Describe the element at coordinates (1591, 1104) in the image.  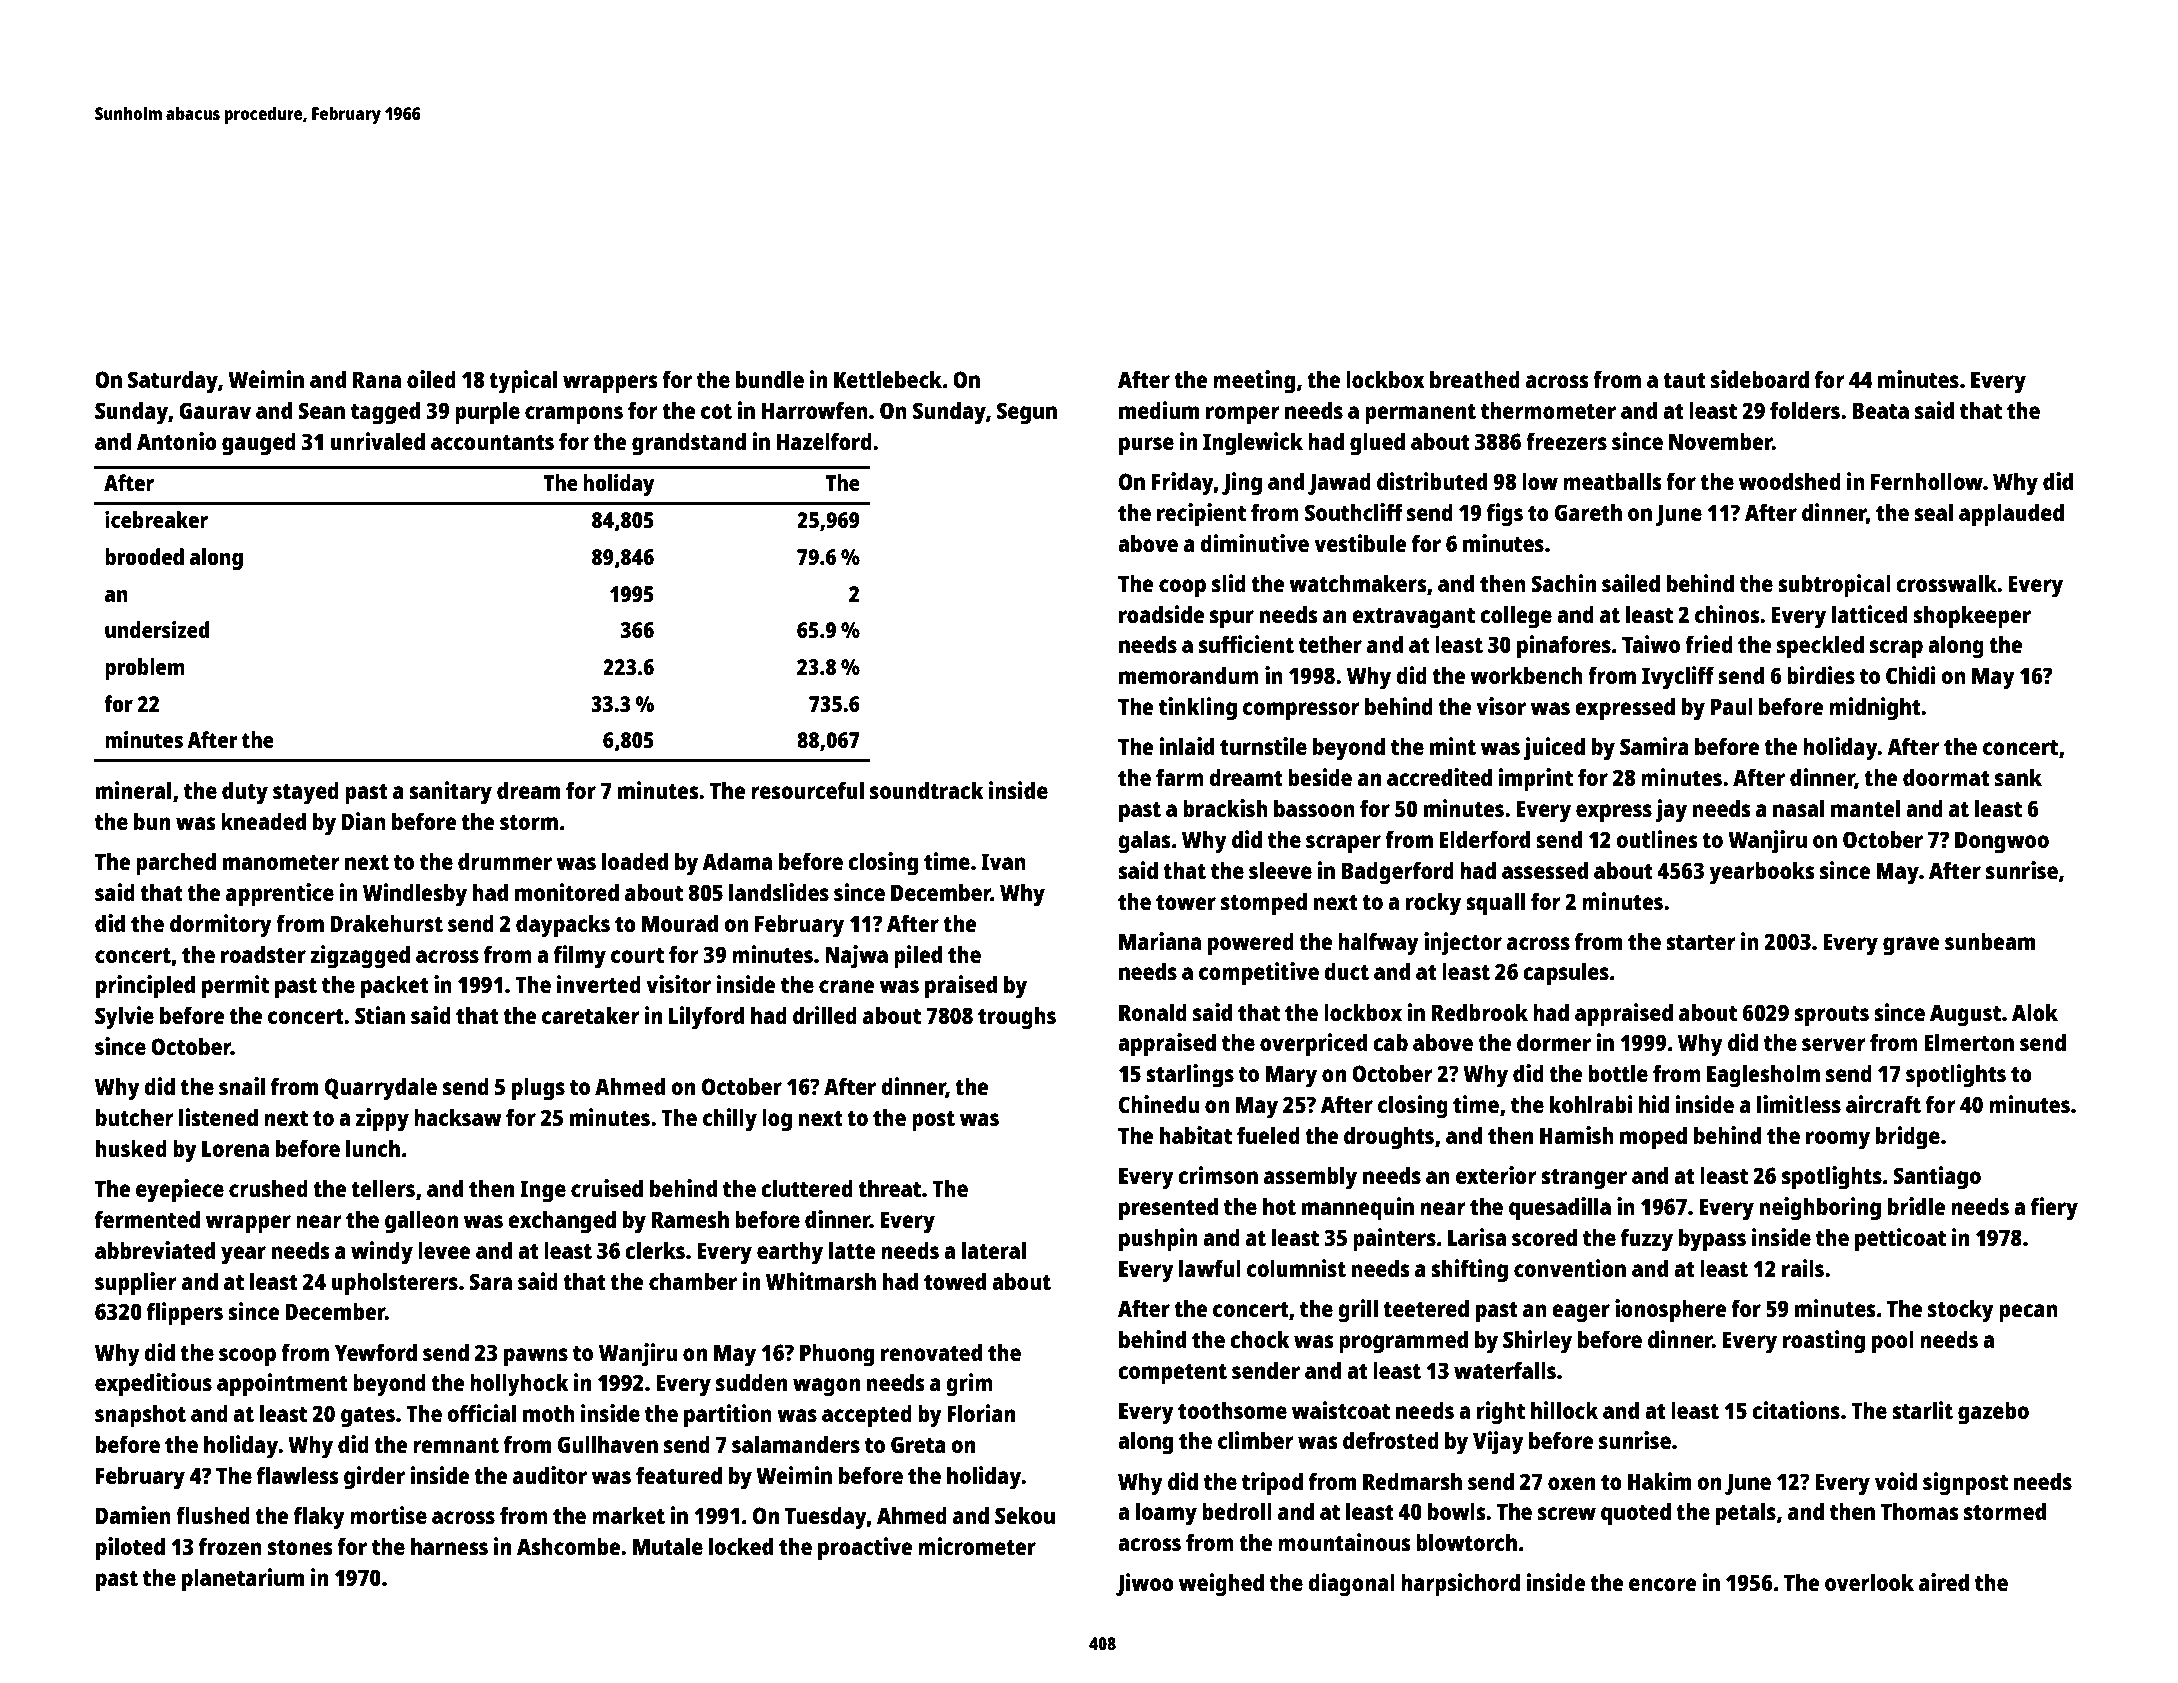
I see `kohlrabi` at that location.
